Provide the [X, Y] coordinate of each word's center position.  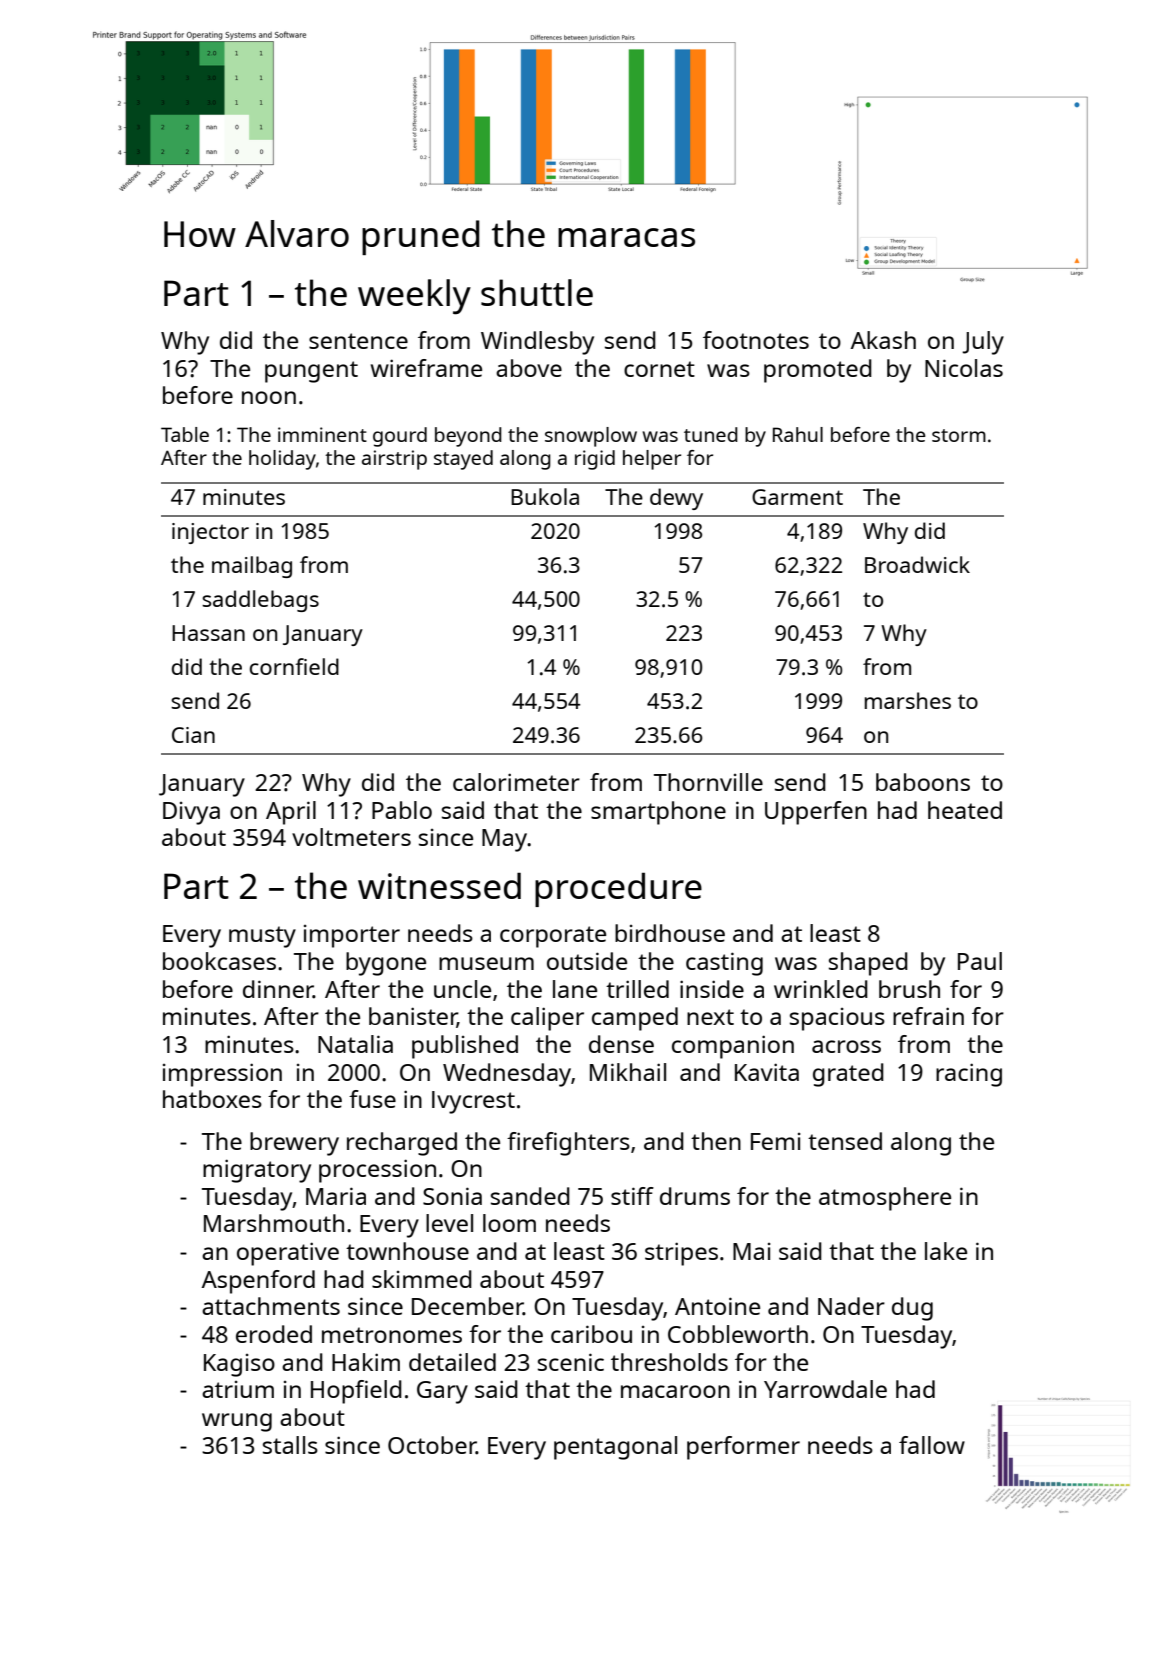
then [716, 1141]
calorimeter [516, 782]
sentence [358, 341]
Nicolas [964, 368]
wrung [237, 1422]
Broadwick [917, 564]
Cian [193, 735]
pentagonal [615, 1448]
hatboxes [212, 1099]
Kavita [767, 1072]
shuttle [537, 292]
